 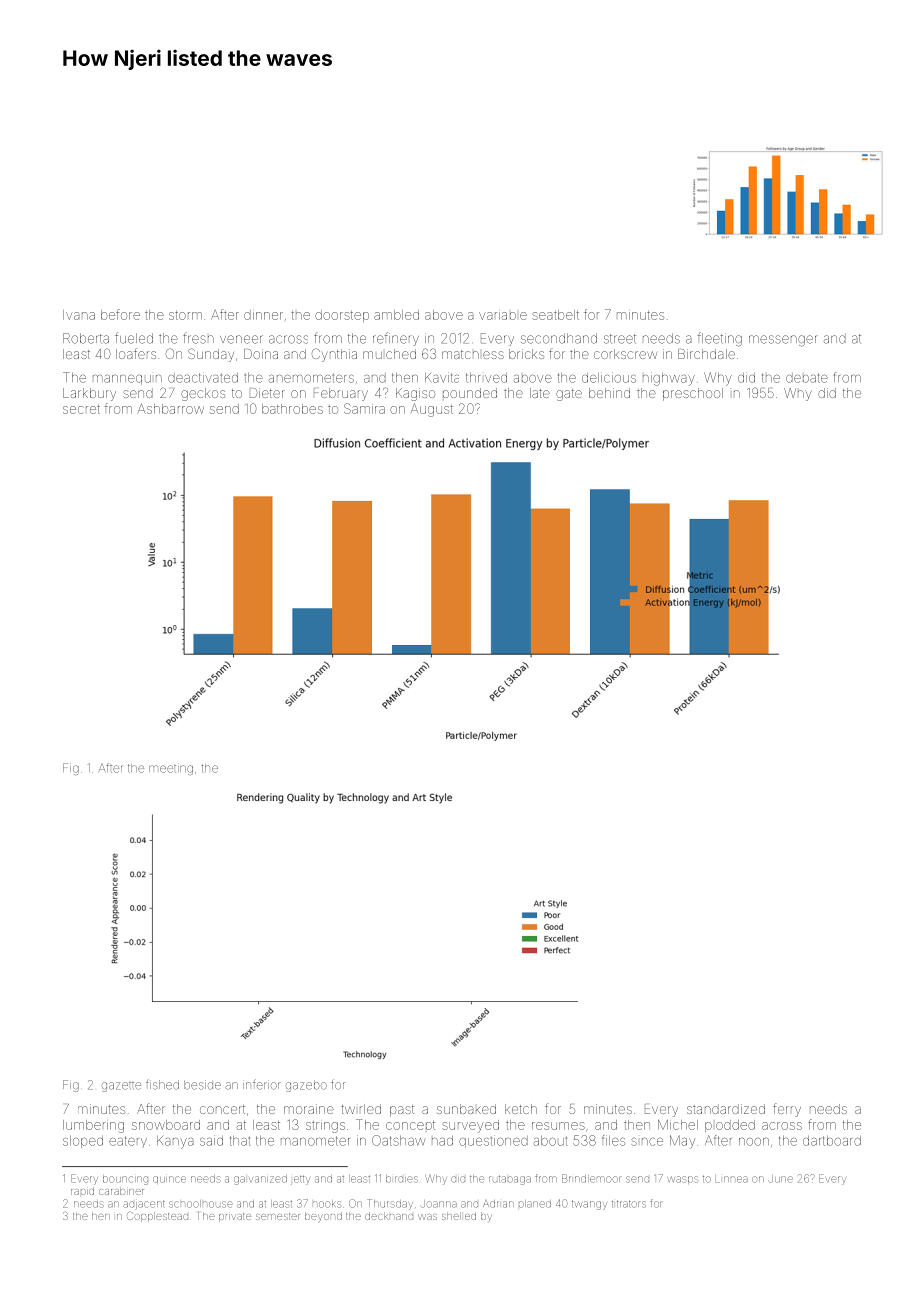 What do you see at coordinates (185, 315) in the screenshot?
I see `storm` at bounding box center [185, 315].
